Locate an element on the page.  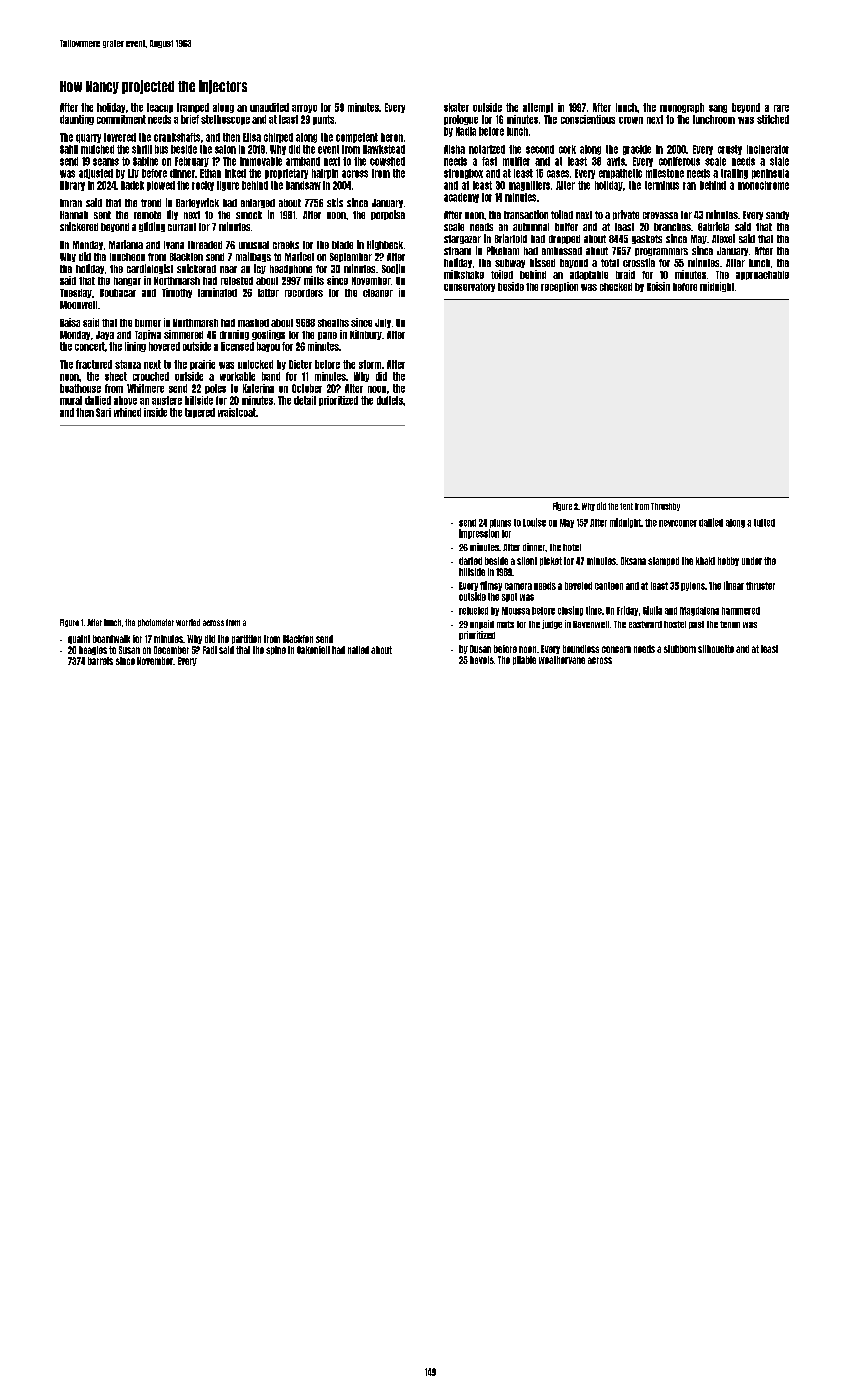
Imran is located at coordinates (71, 203).
